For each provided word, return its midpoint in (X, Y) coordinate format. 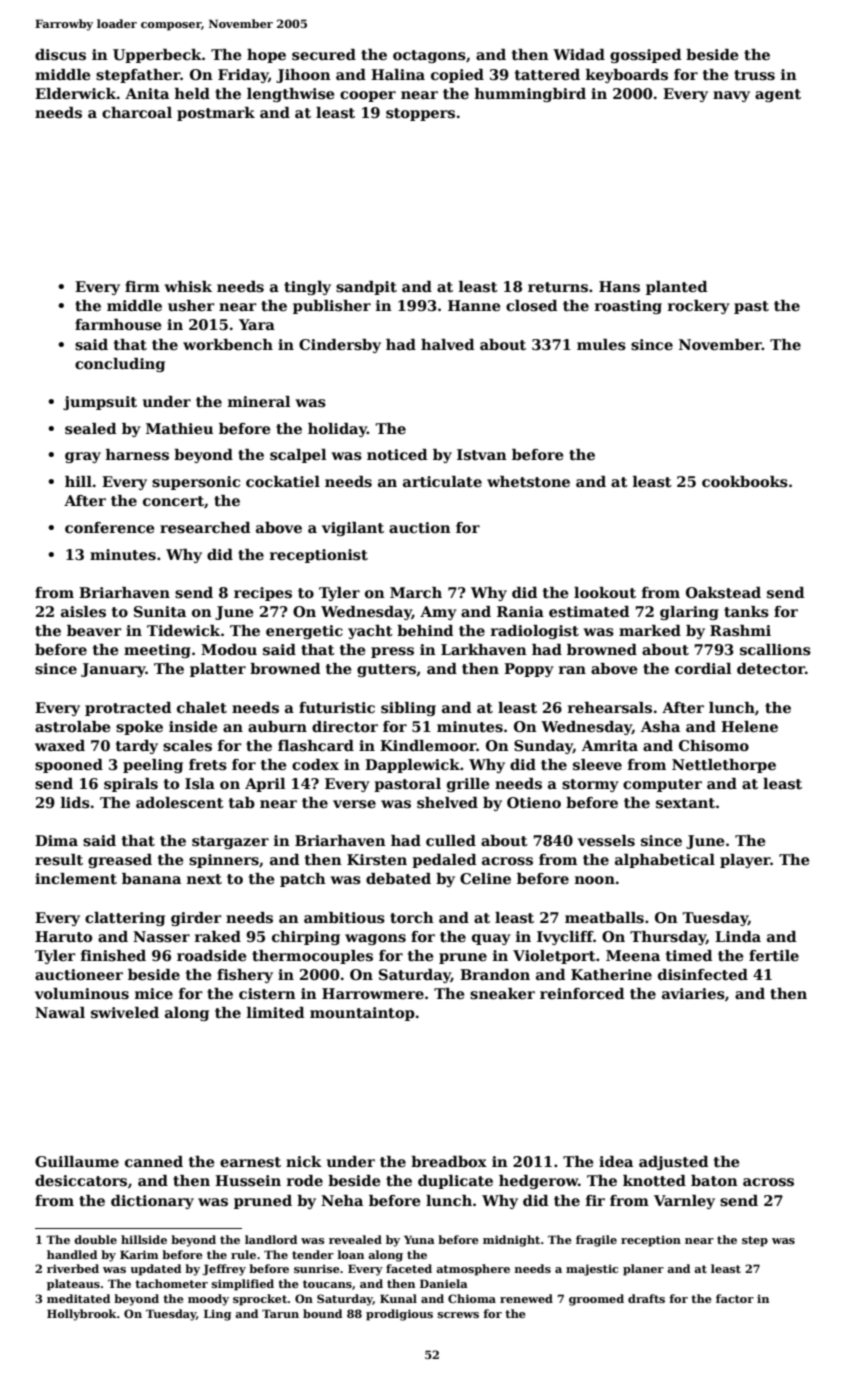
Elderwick (76, 93)
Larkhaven (484, 649)
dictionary (152, 1202)
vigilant (353, 529)
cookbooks (745, 482)
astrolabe (73, 726)
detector (771, 668)
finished (113, 955)
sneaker (502, 993)
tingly (307, 288)
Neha (342, 1200)
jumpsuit (100, 403)
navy (731, 96)
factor (735, 1298)
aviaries (693, 994)
